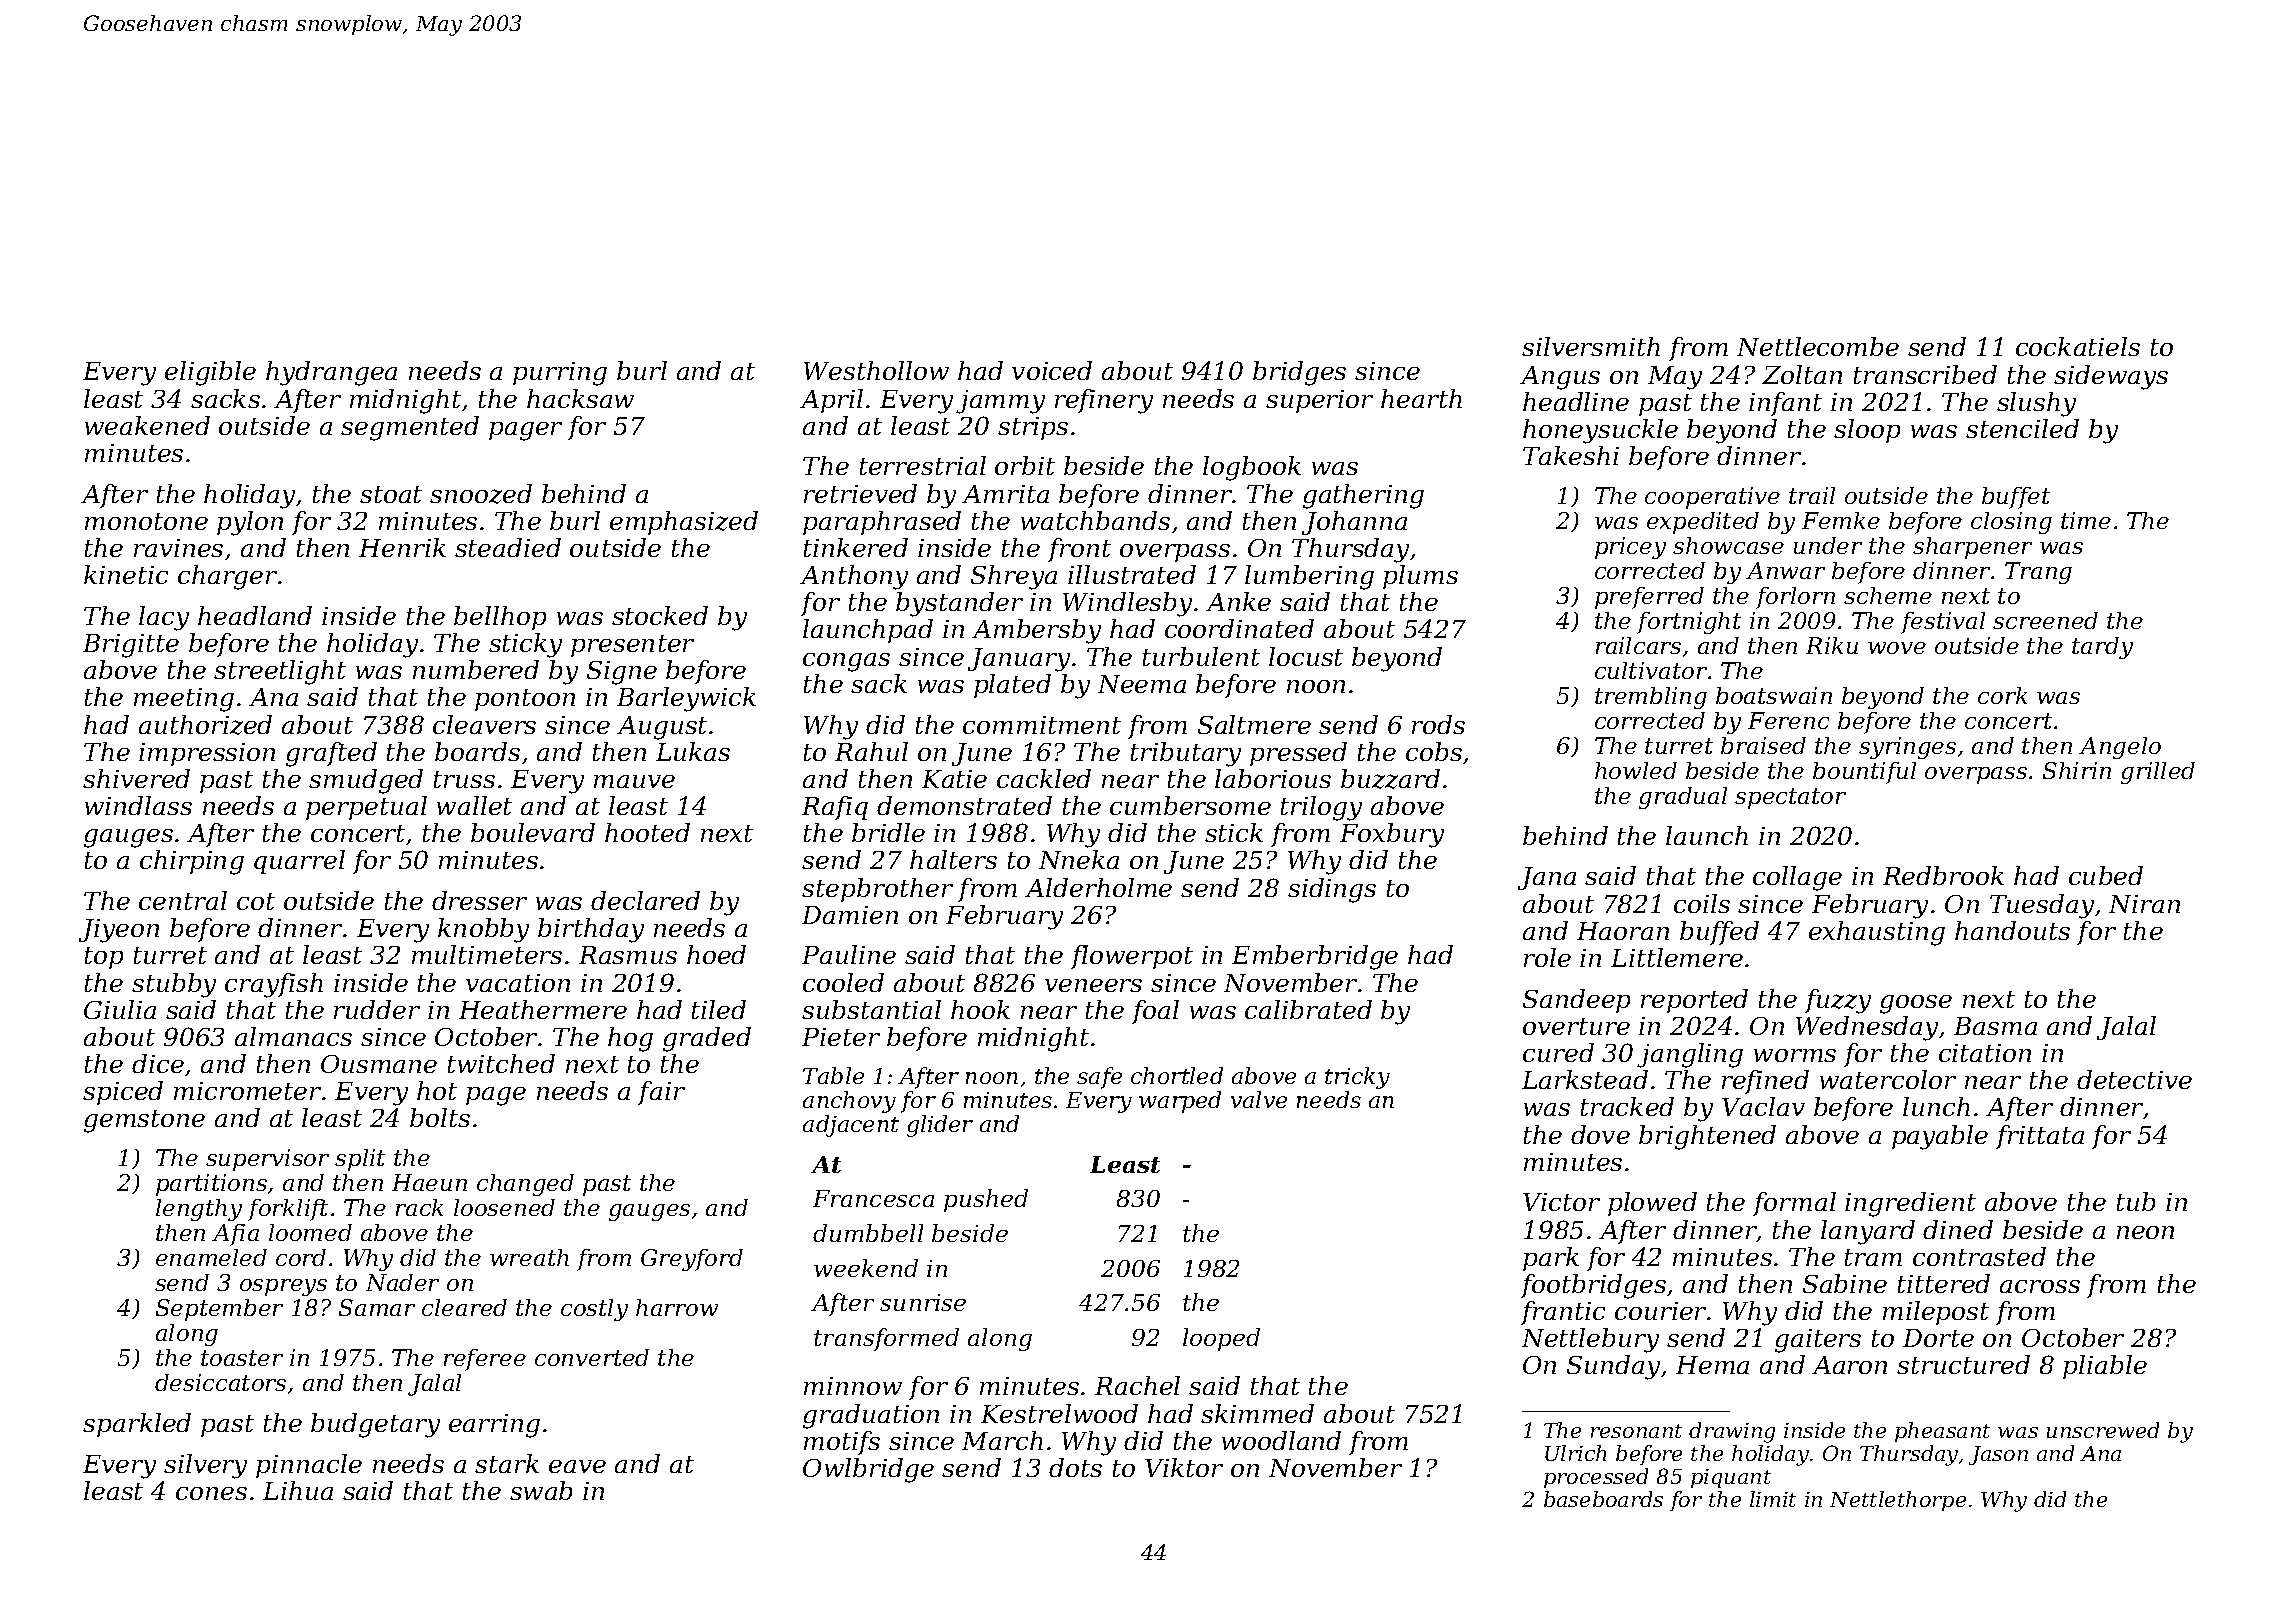 The image size is (2282, 1614). I want to click on shivered, so click(136, 778).
